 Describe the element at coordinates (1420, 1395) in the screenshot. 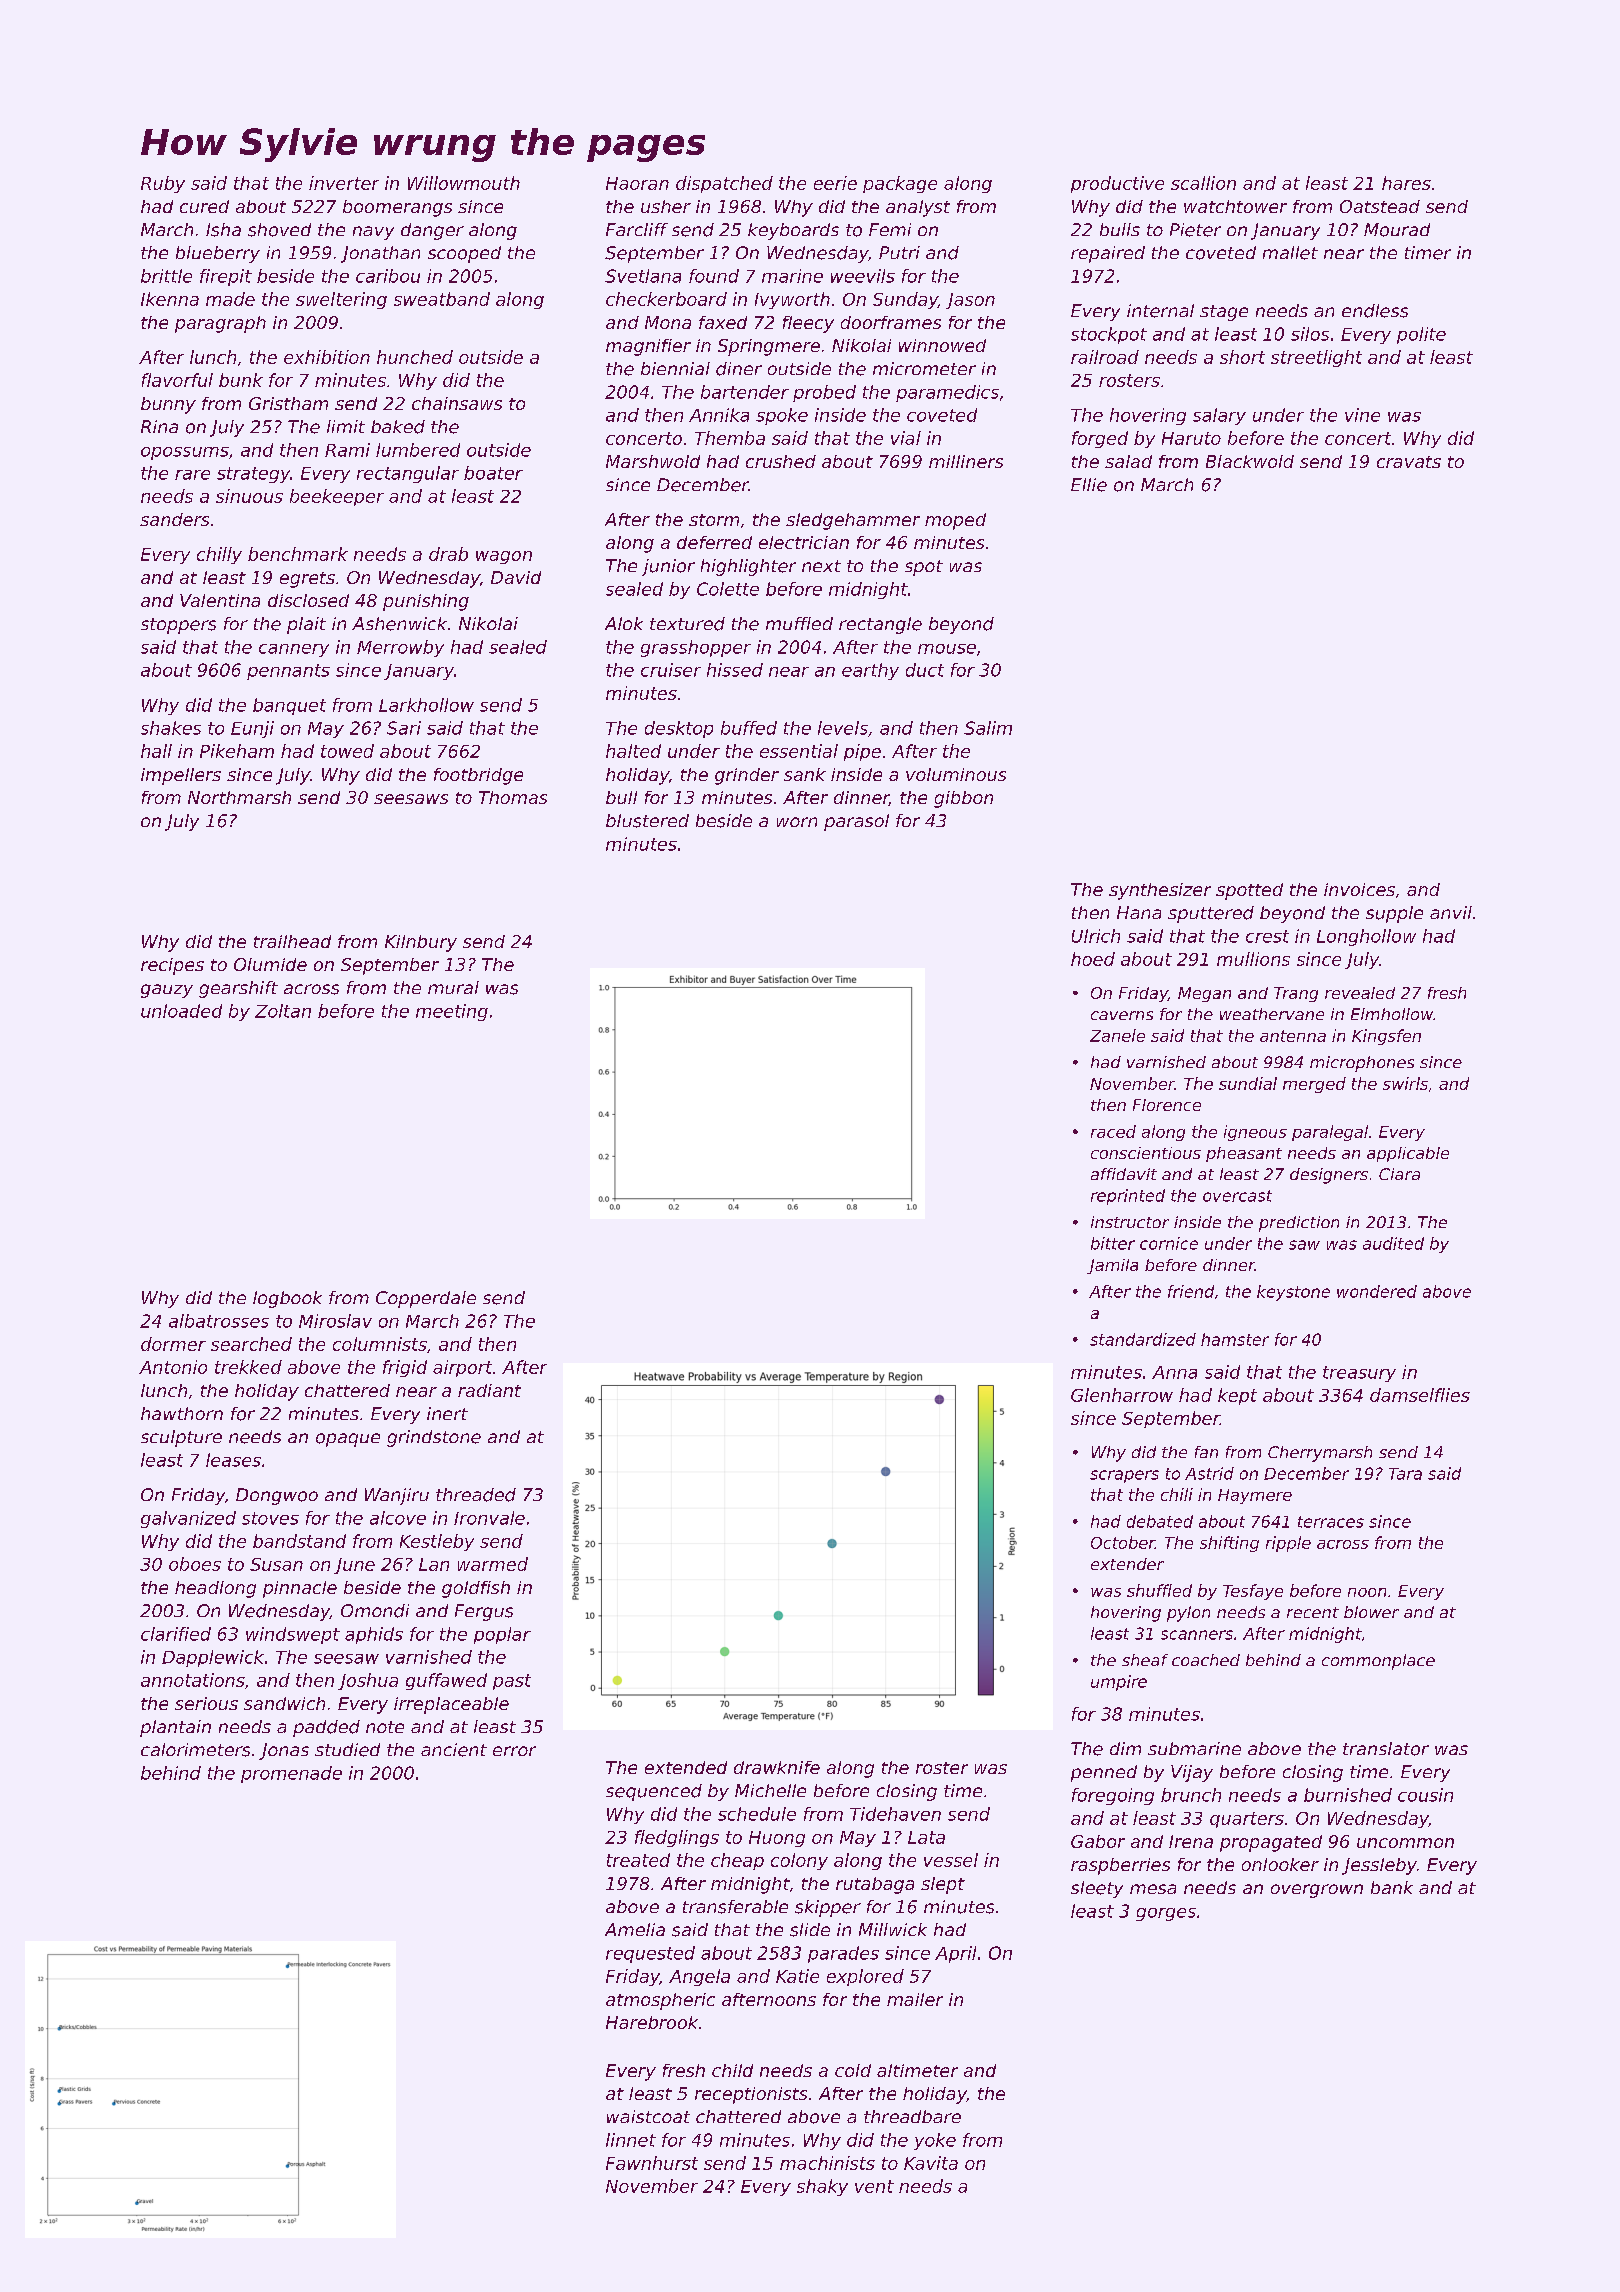

I see `damselflies` at that location.
